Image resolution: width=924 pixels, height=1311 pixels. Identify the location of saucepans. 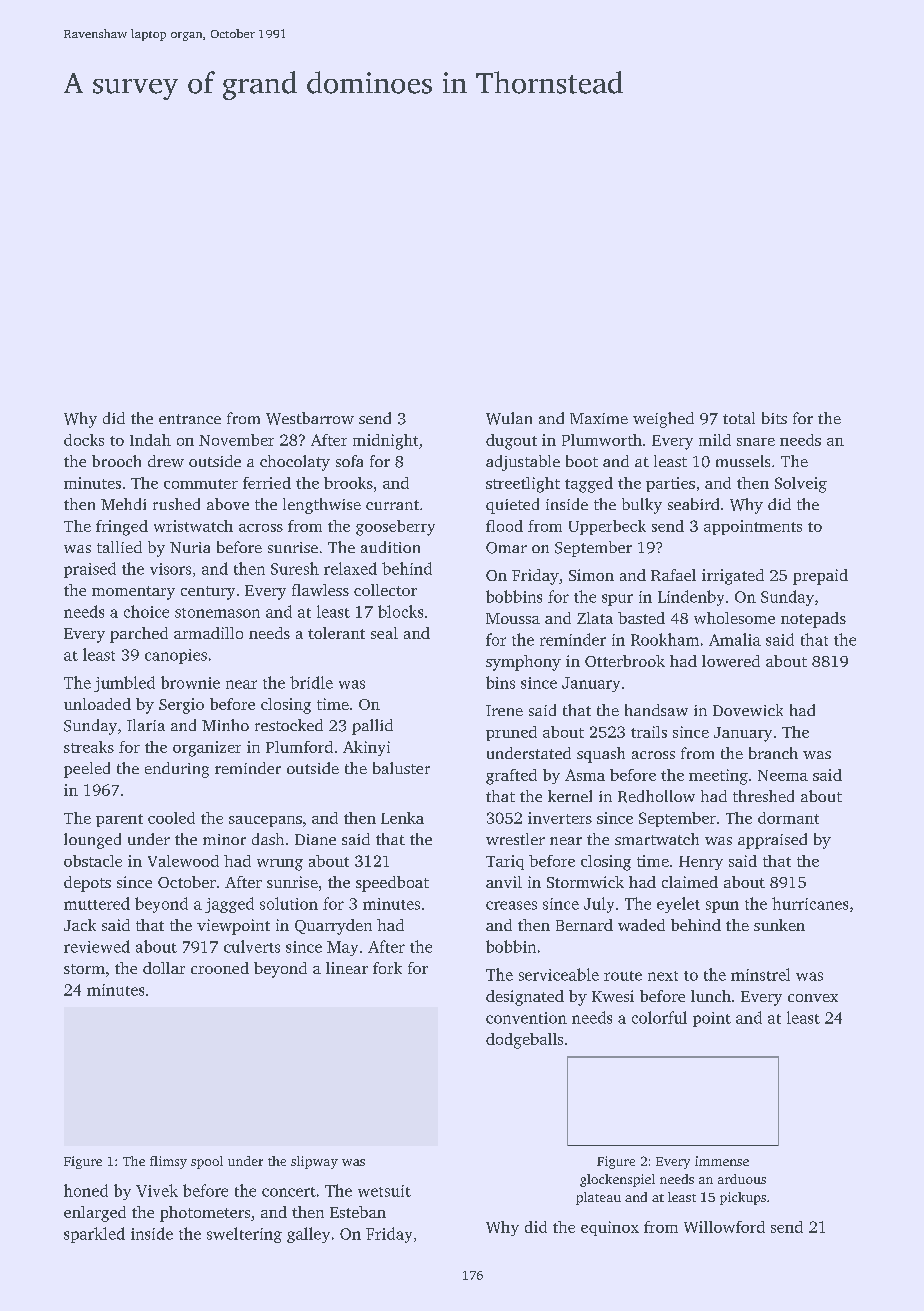
(265, 821).
